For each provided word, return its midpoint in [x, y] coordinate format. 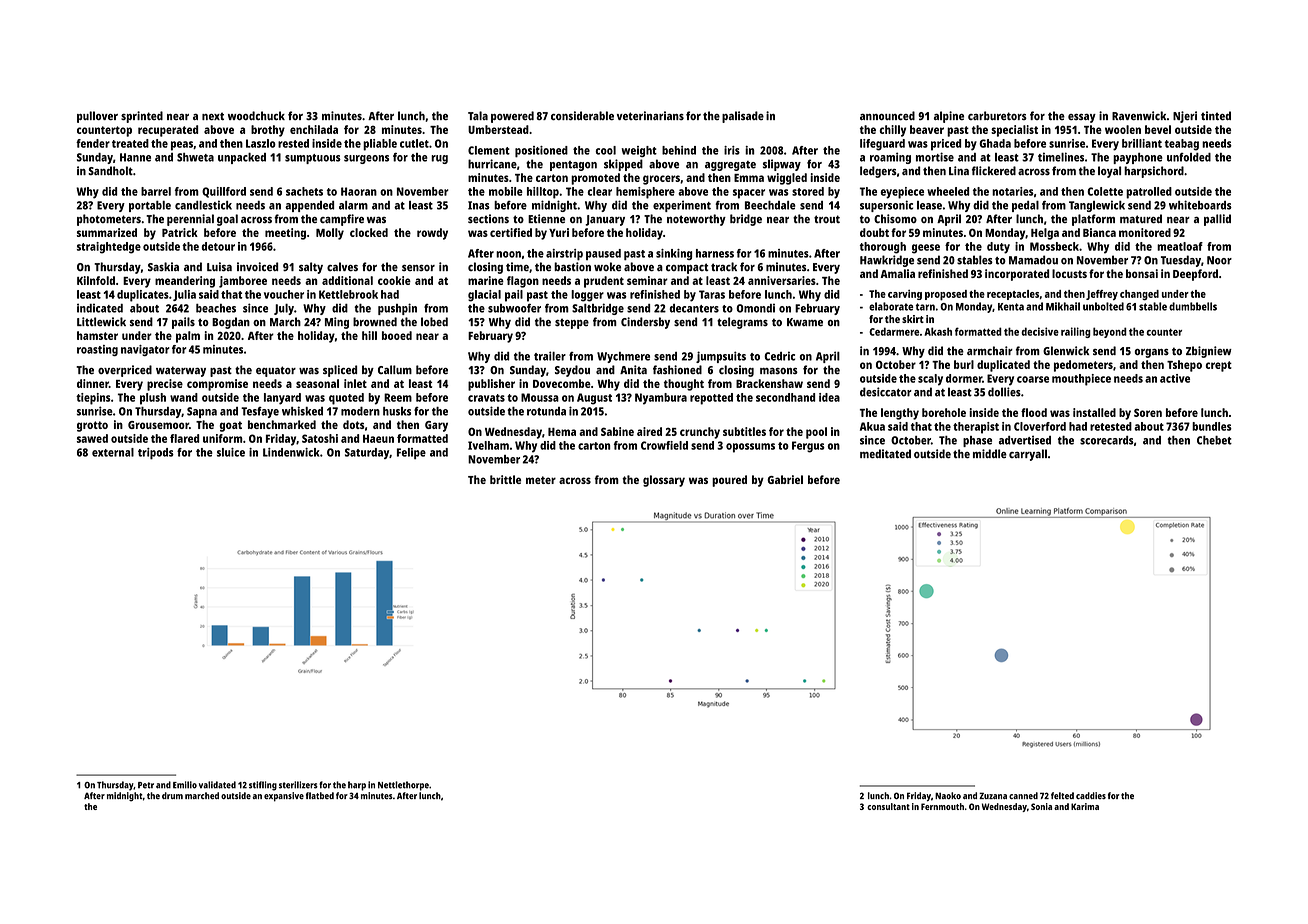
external [113, 452]
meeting [285, 234]
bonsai [1142, 273]
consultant [888, 806]
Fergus [808, 447]
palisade [743, 117]
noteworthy [696, 220]
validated [217, 785]
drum [172, 795]
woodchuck [256, 115]
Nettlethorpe [403, 786]
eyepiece [902, 193]
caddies [1091, 795]
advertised [1025, 440]
